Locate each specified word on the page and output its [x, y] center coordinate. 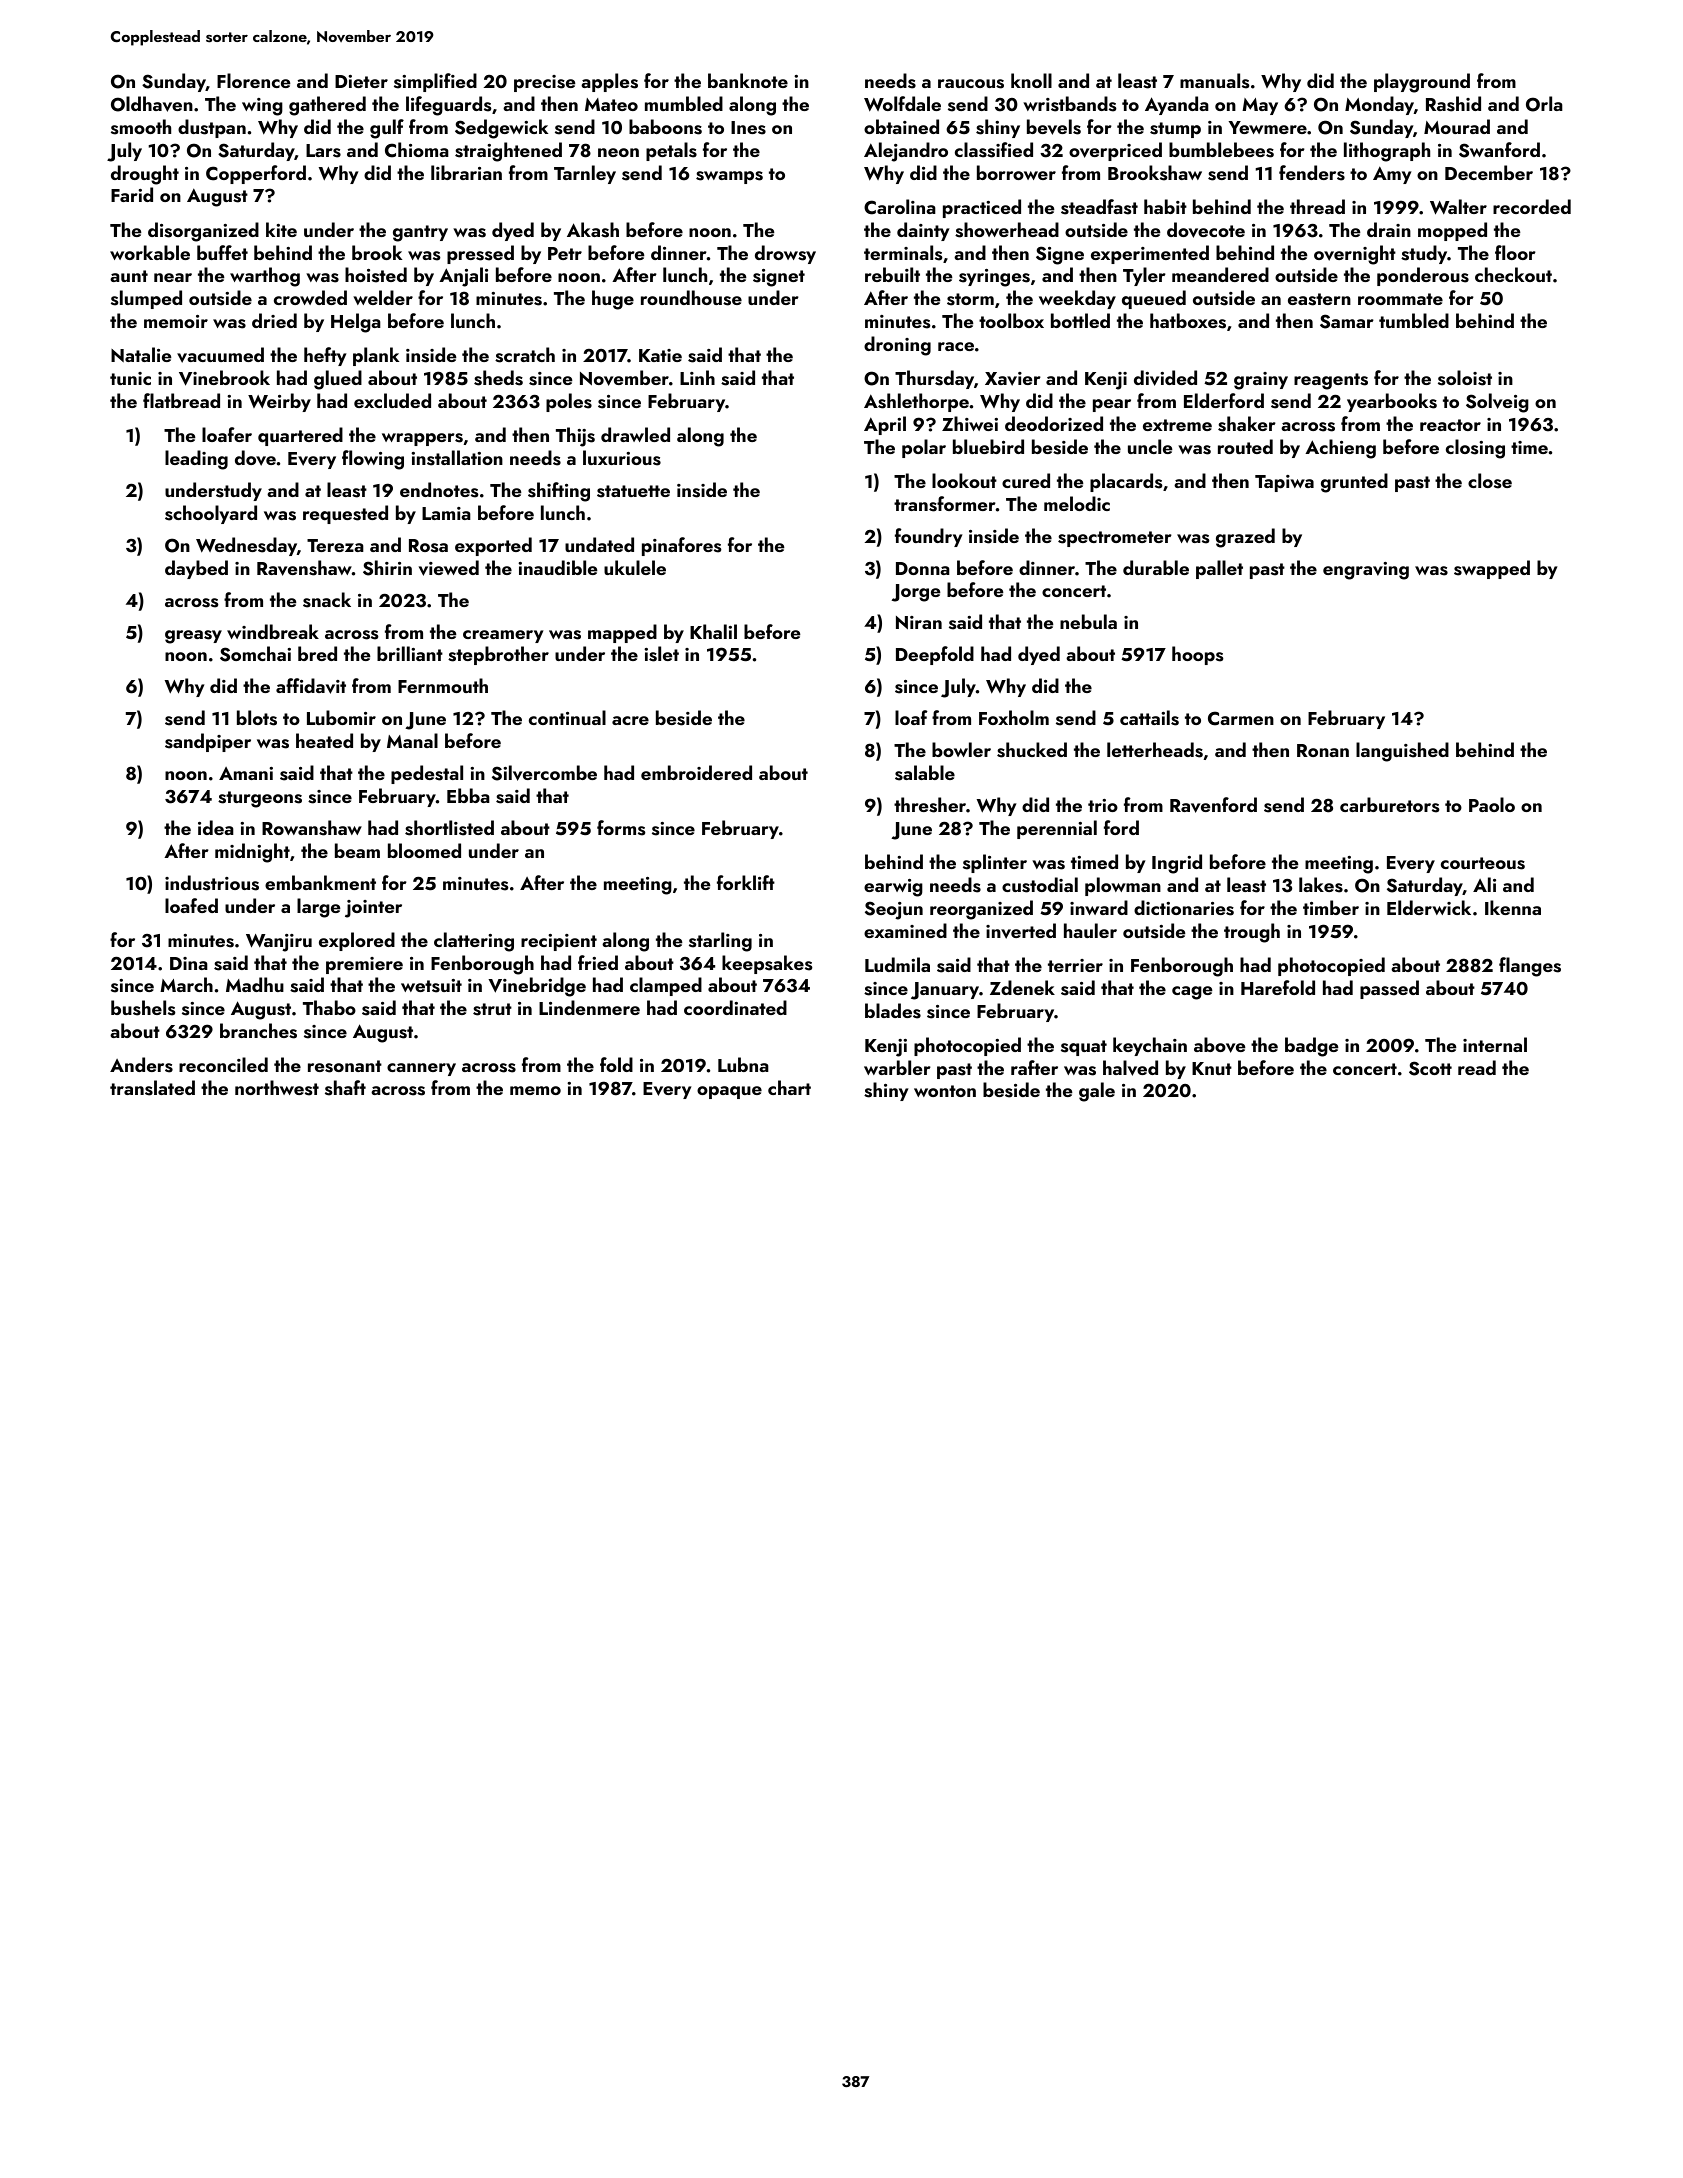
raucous [971, 84]
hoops [1197, 655]
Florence [253, 80]
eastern [1319, 299]
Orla [1544, 104]
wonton [945, 1091]
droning [897, 346]
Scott [1430, 1068]
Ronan [1323, 750]
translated [152, 1088]
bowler [961, 749]
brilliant [410, 653]
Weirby [279, 402]
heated [324, 740]
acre [630, 720]
